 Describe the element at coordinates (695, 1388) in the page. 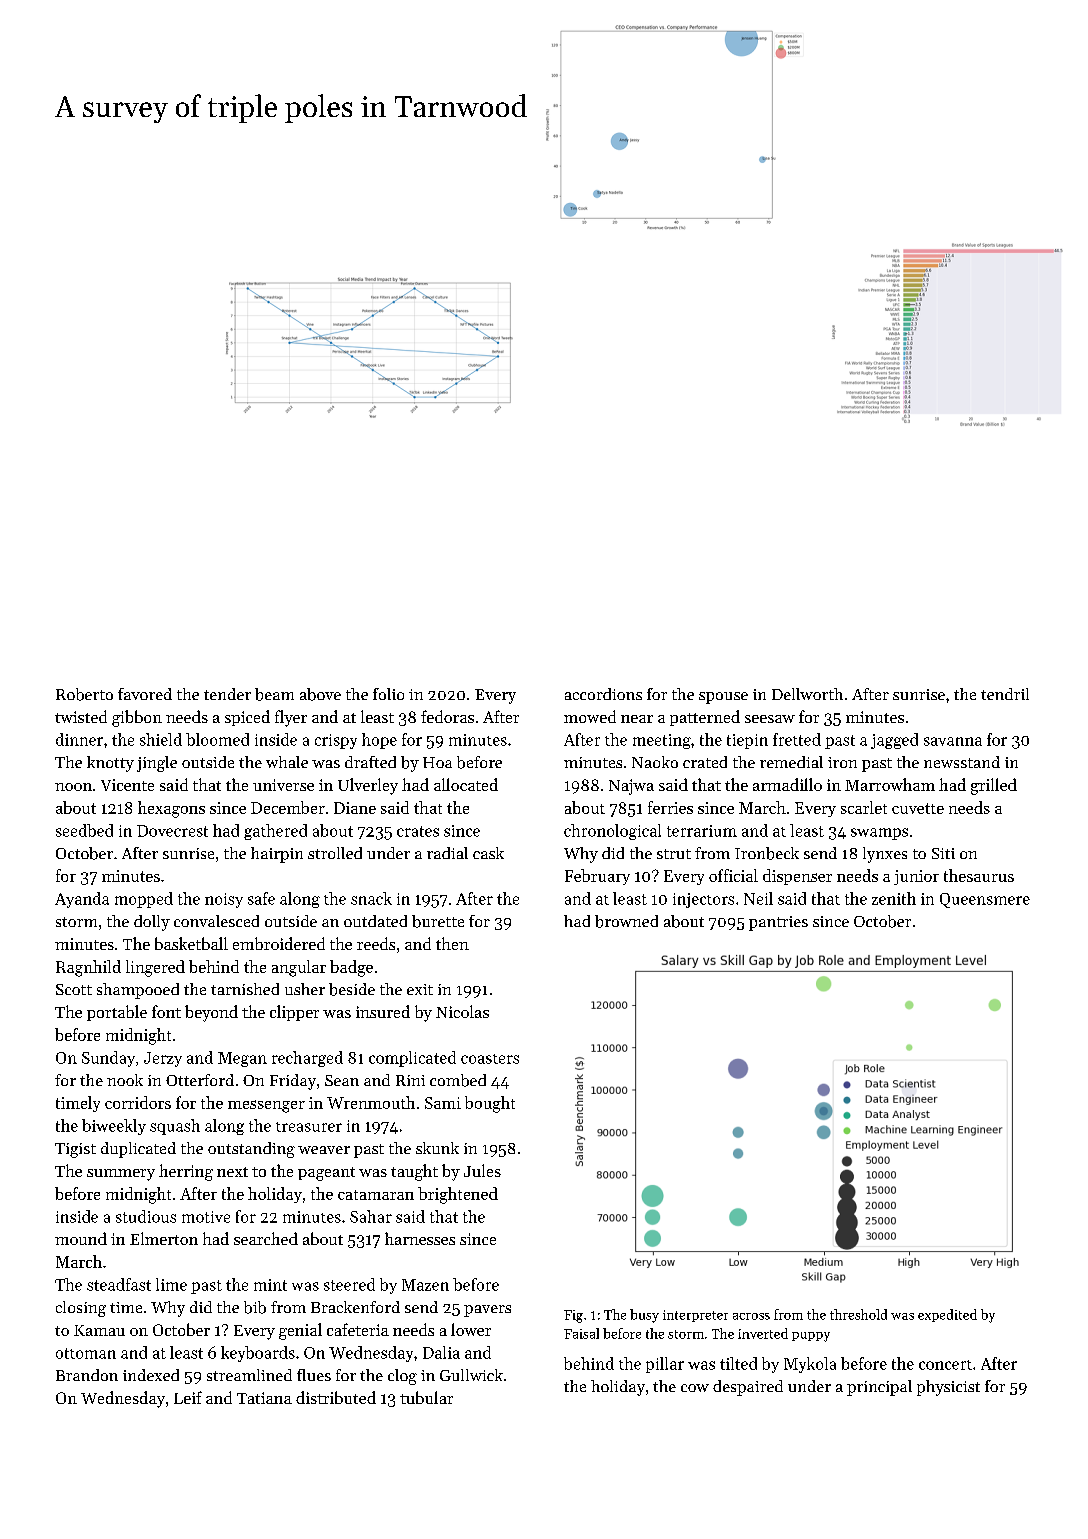

I see `cow` at that location.
